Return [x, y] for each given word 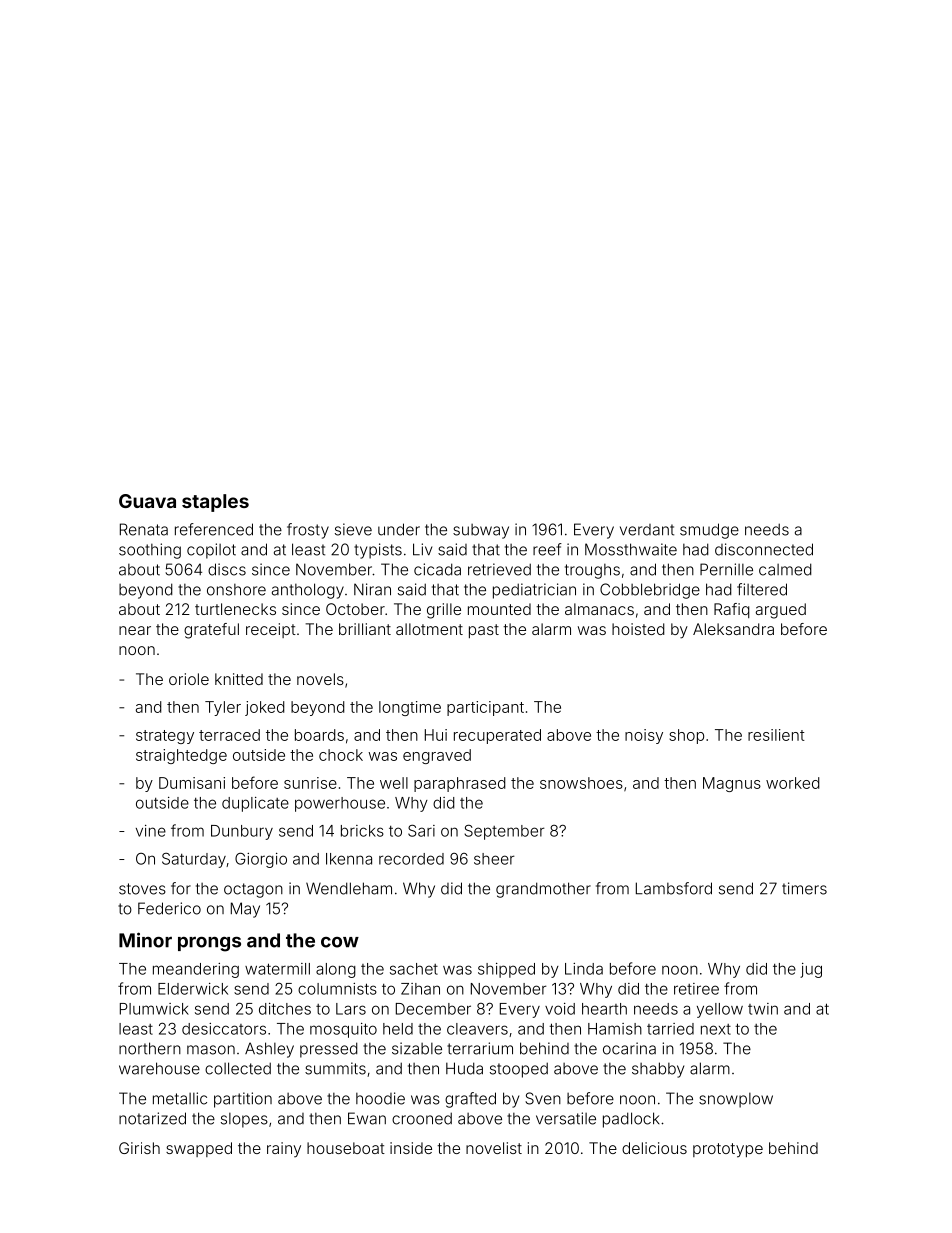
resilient [776, 735]
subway [481, 531]
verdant [647, 530]
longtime [410, 708]
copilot [211, 551]
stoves [142, 889]
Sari [421, 830]
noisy [644, 736]
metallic [180, 1098]
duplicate [255, 804]
